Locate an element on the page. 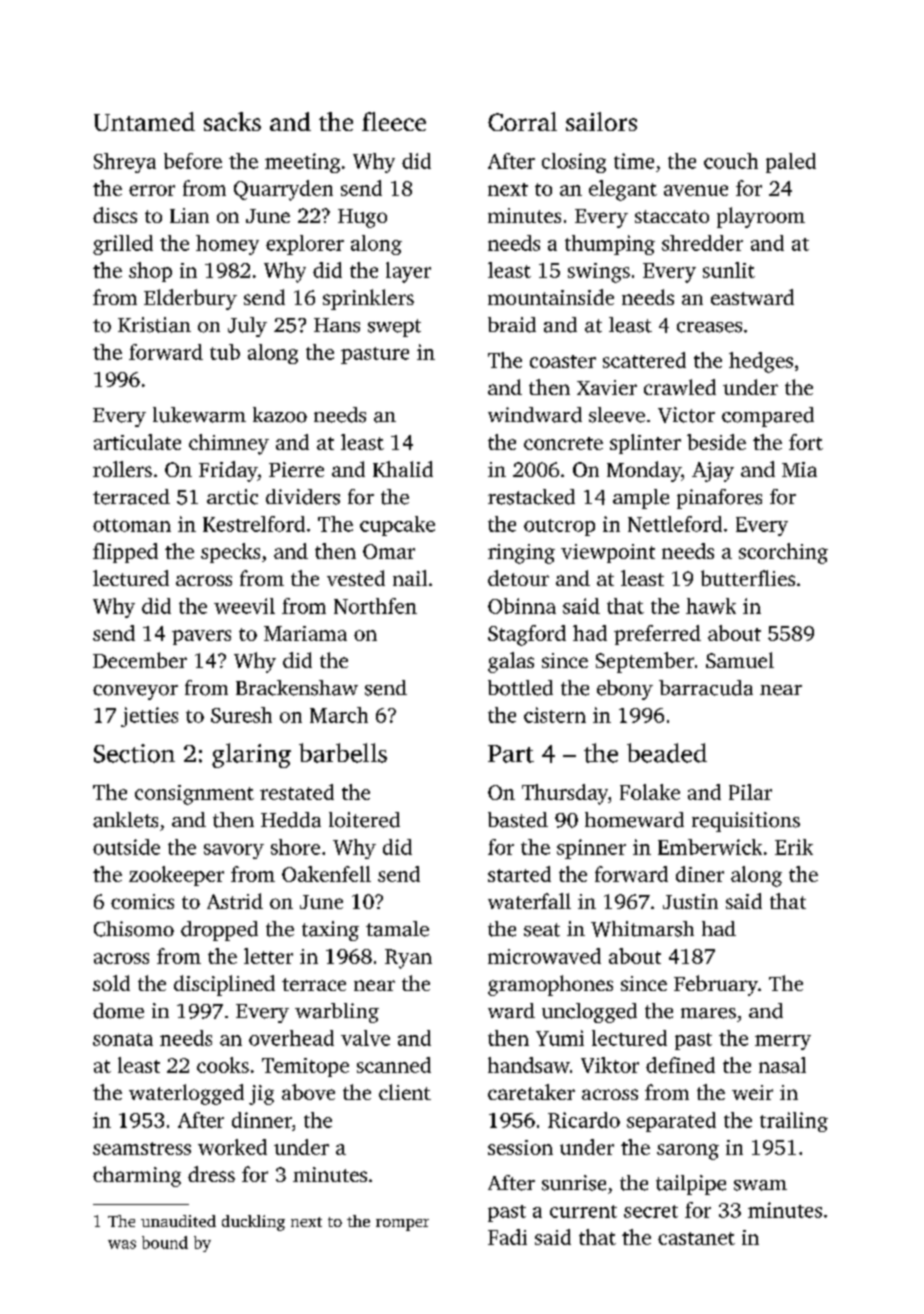 This image has width=924, height=1314. hedges is located at coordinates (761, 362).
